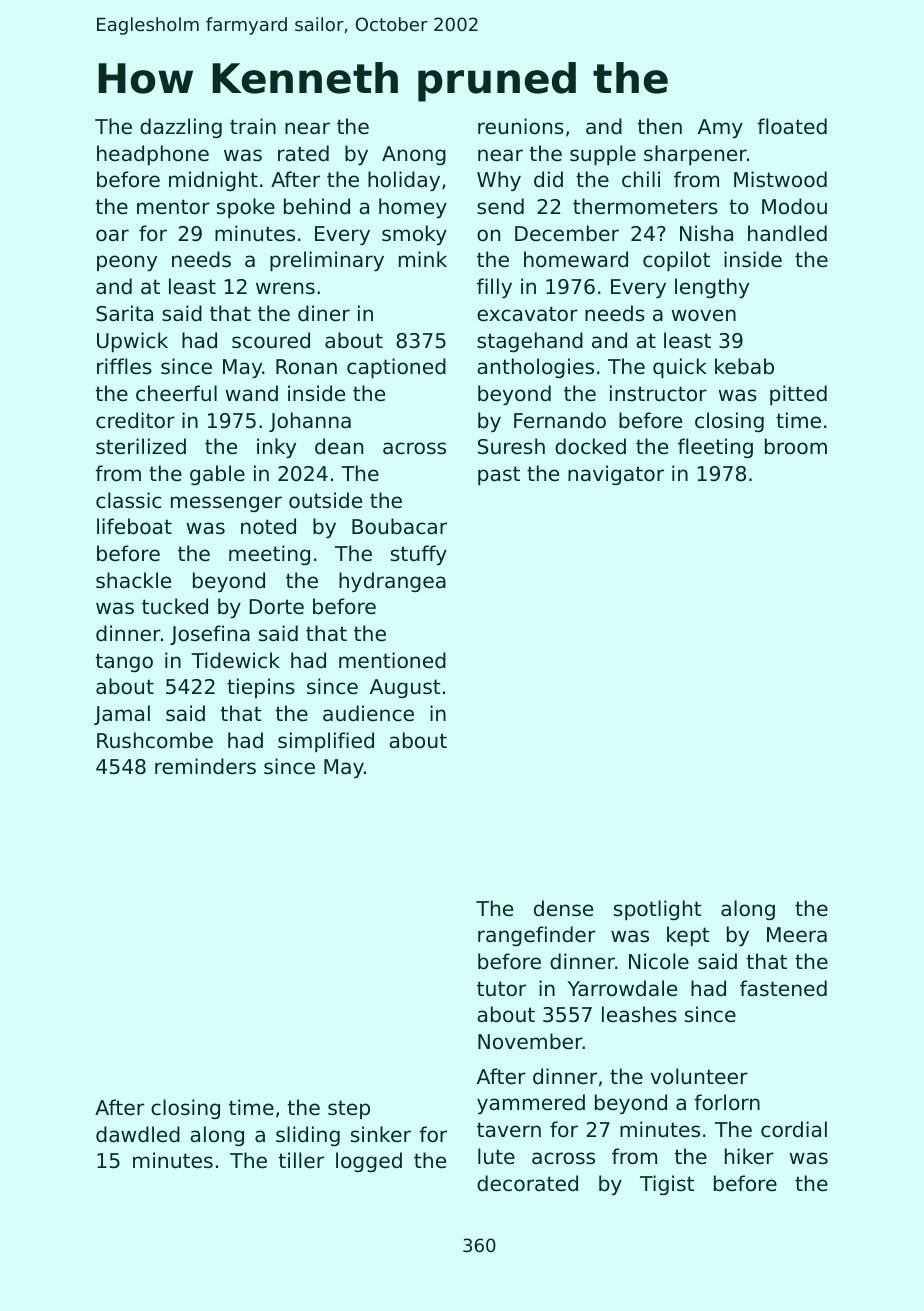 This screenshot has width=924, height=1311. What do you see at coordinates (127, 263) in the screenshot?
I see `peony` at bounding box center [127, 263].
